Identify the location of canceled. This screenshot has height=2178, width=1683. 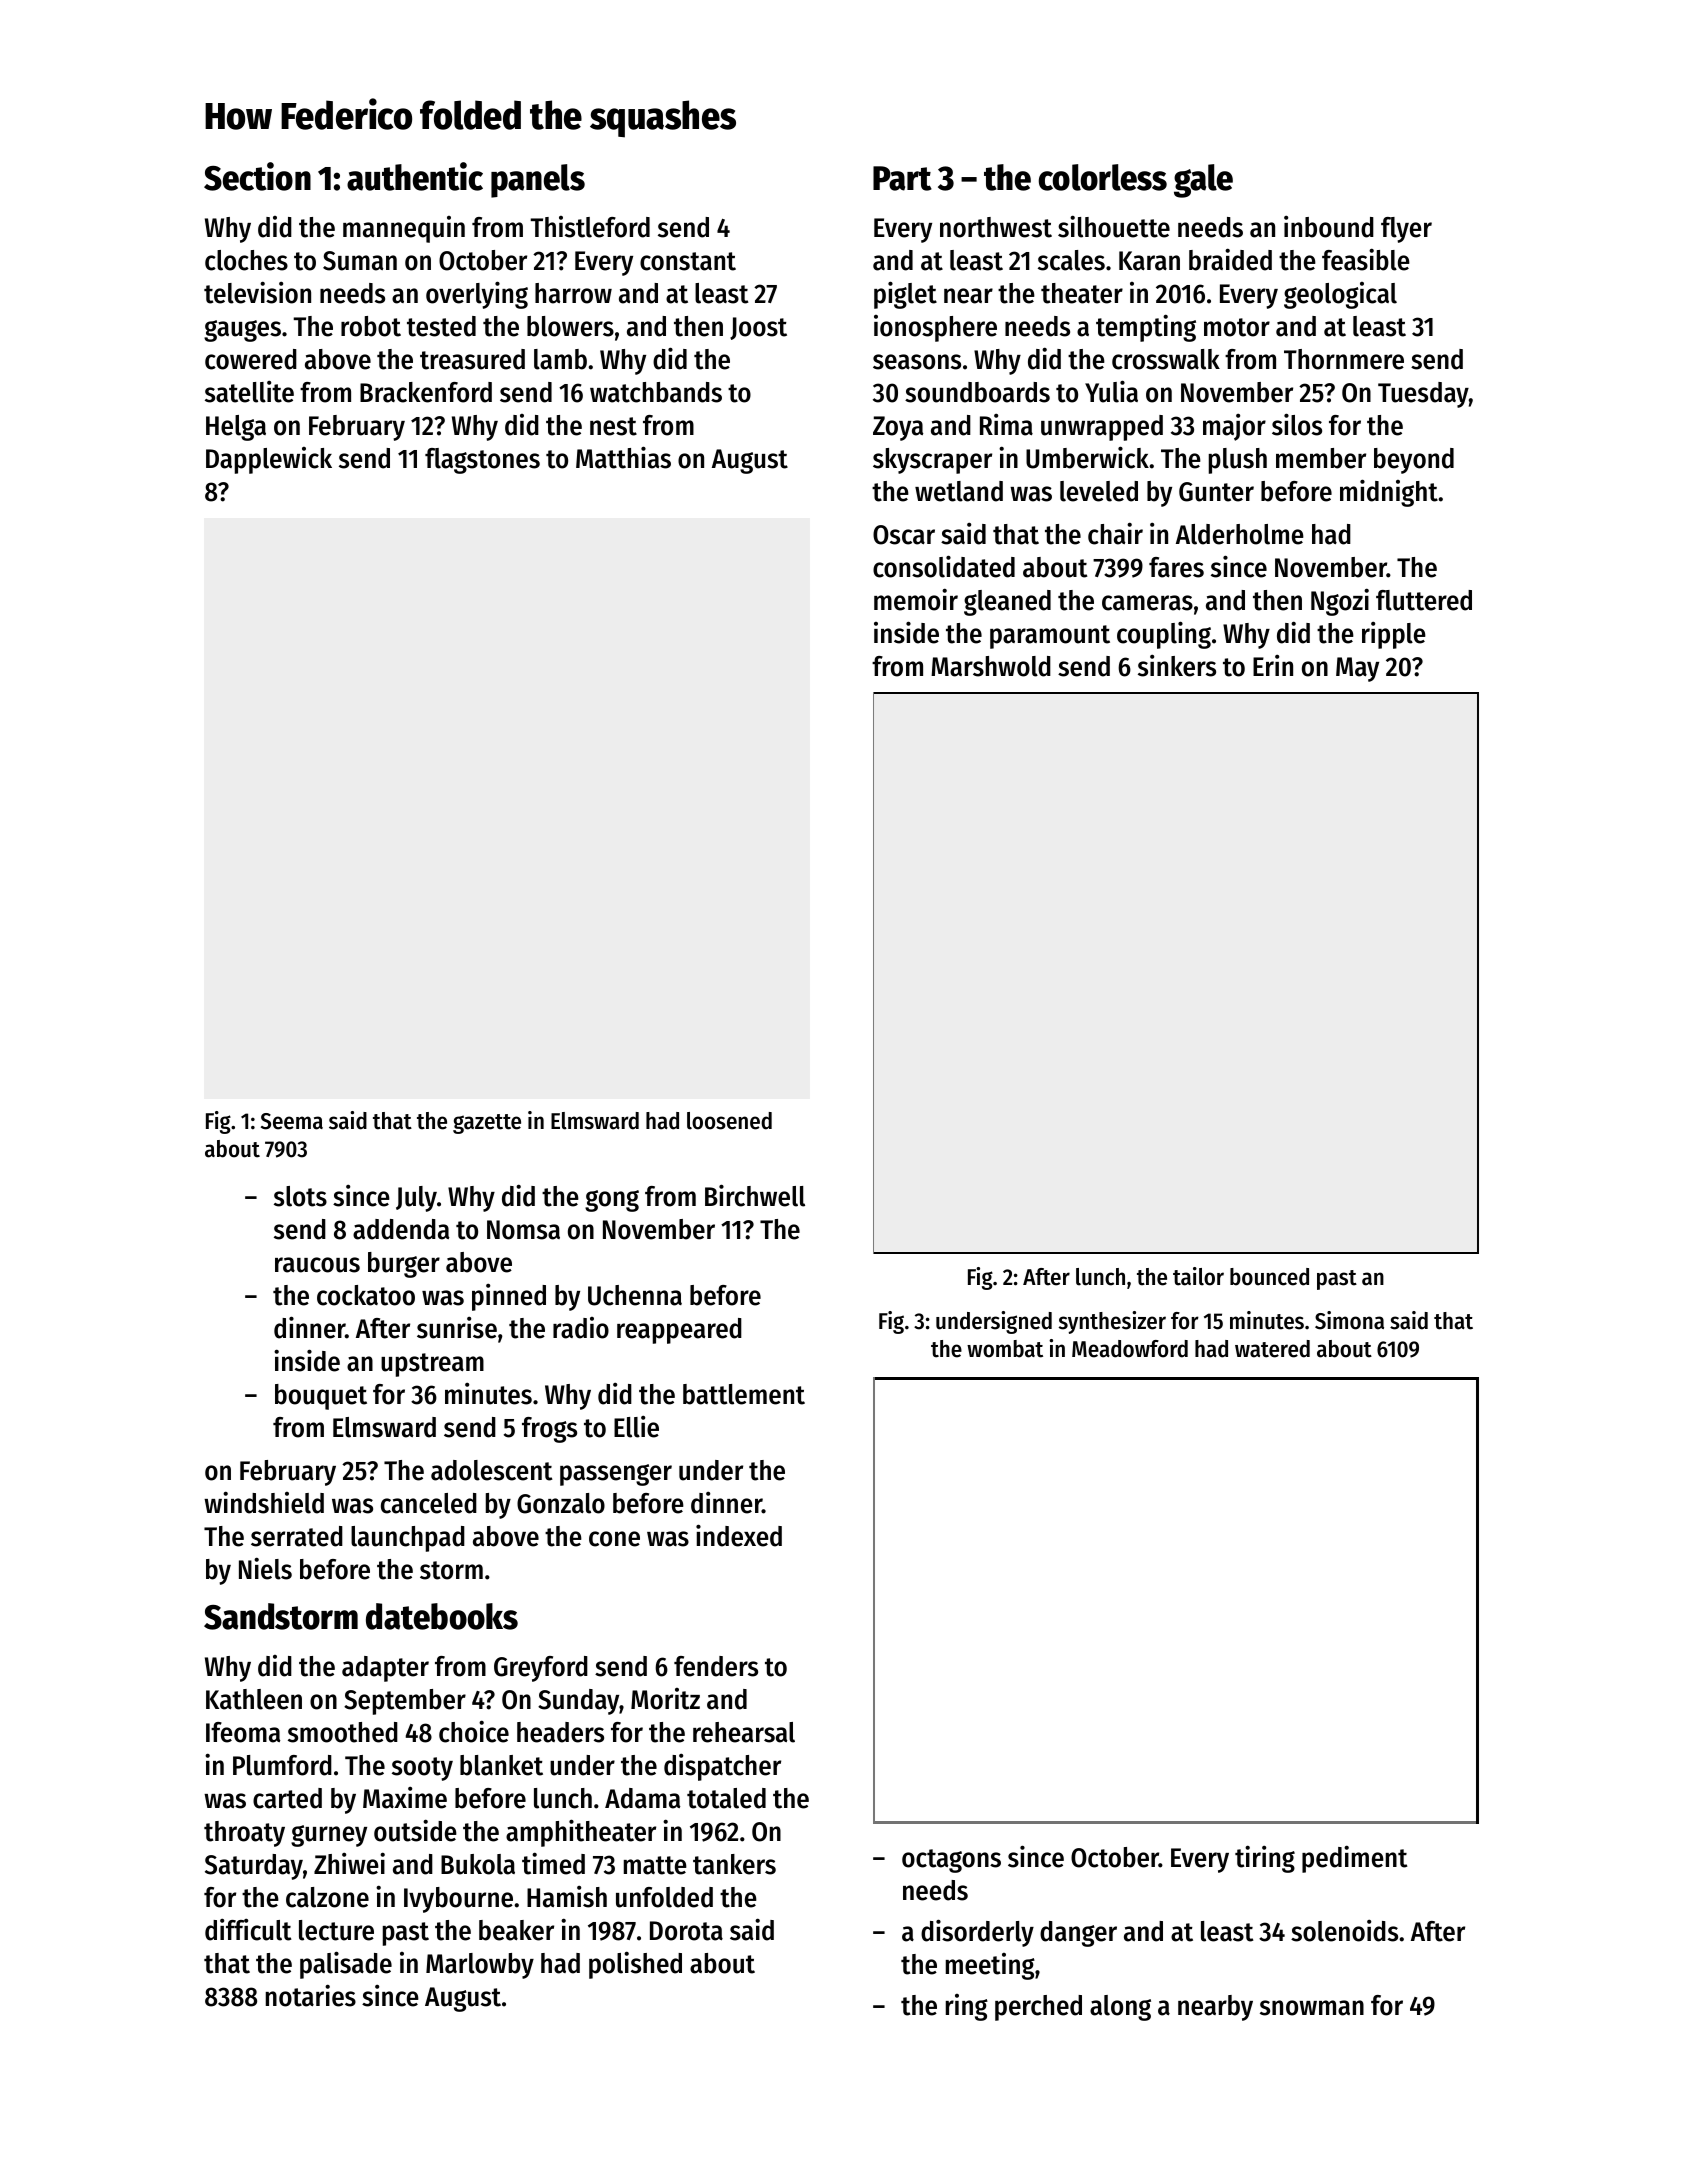
(429, 1503).
